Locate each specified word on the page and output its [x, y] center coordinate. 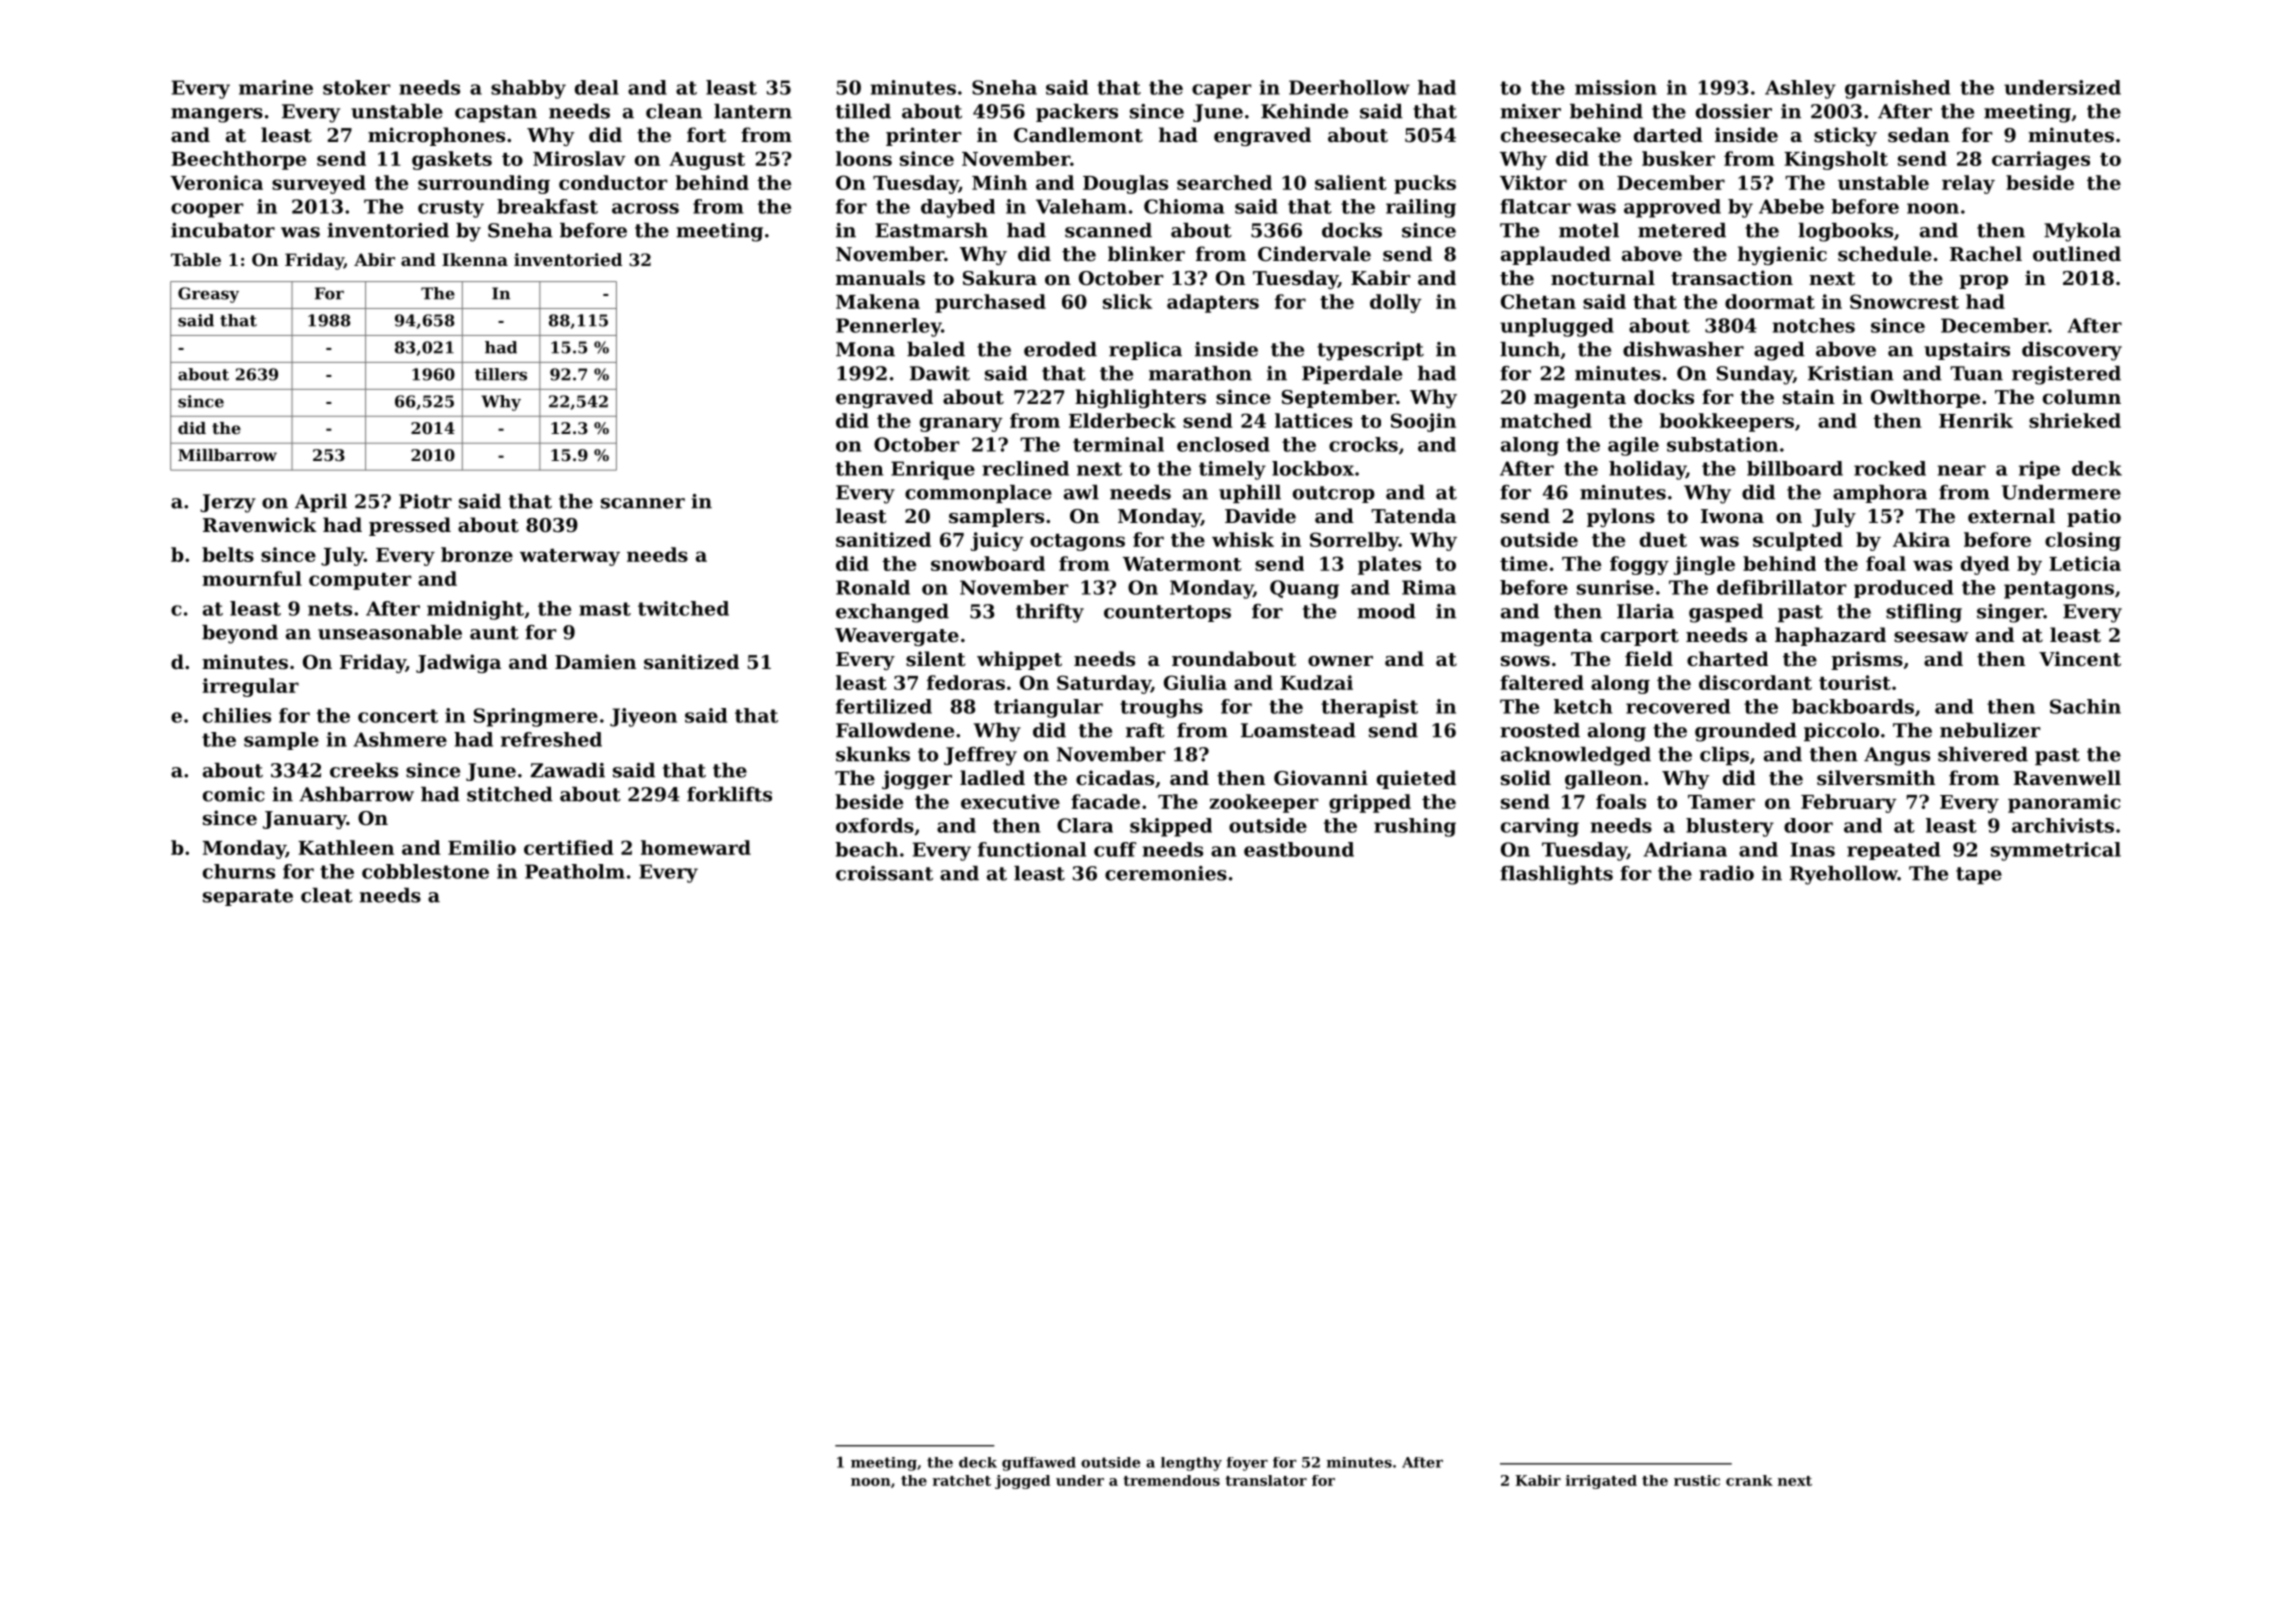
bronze [477, 554]
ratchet [961, 1480]
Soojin [1423, 422]
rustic [1697, 1480]
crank [1749, 1480]
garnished [1897, 89]
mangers [217, 115]
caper [1221, 91]
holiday [1647, 470]
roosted [1540, 730]
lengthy [1191, 1464]
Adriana [1685, 849]
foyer [1247, 1464]
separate [248, 897]
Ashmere [400, 739]
